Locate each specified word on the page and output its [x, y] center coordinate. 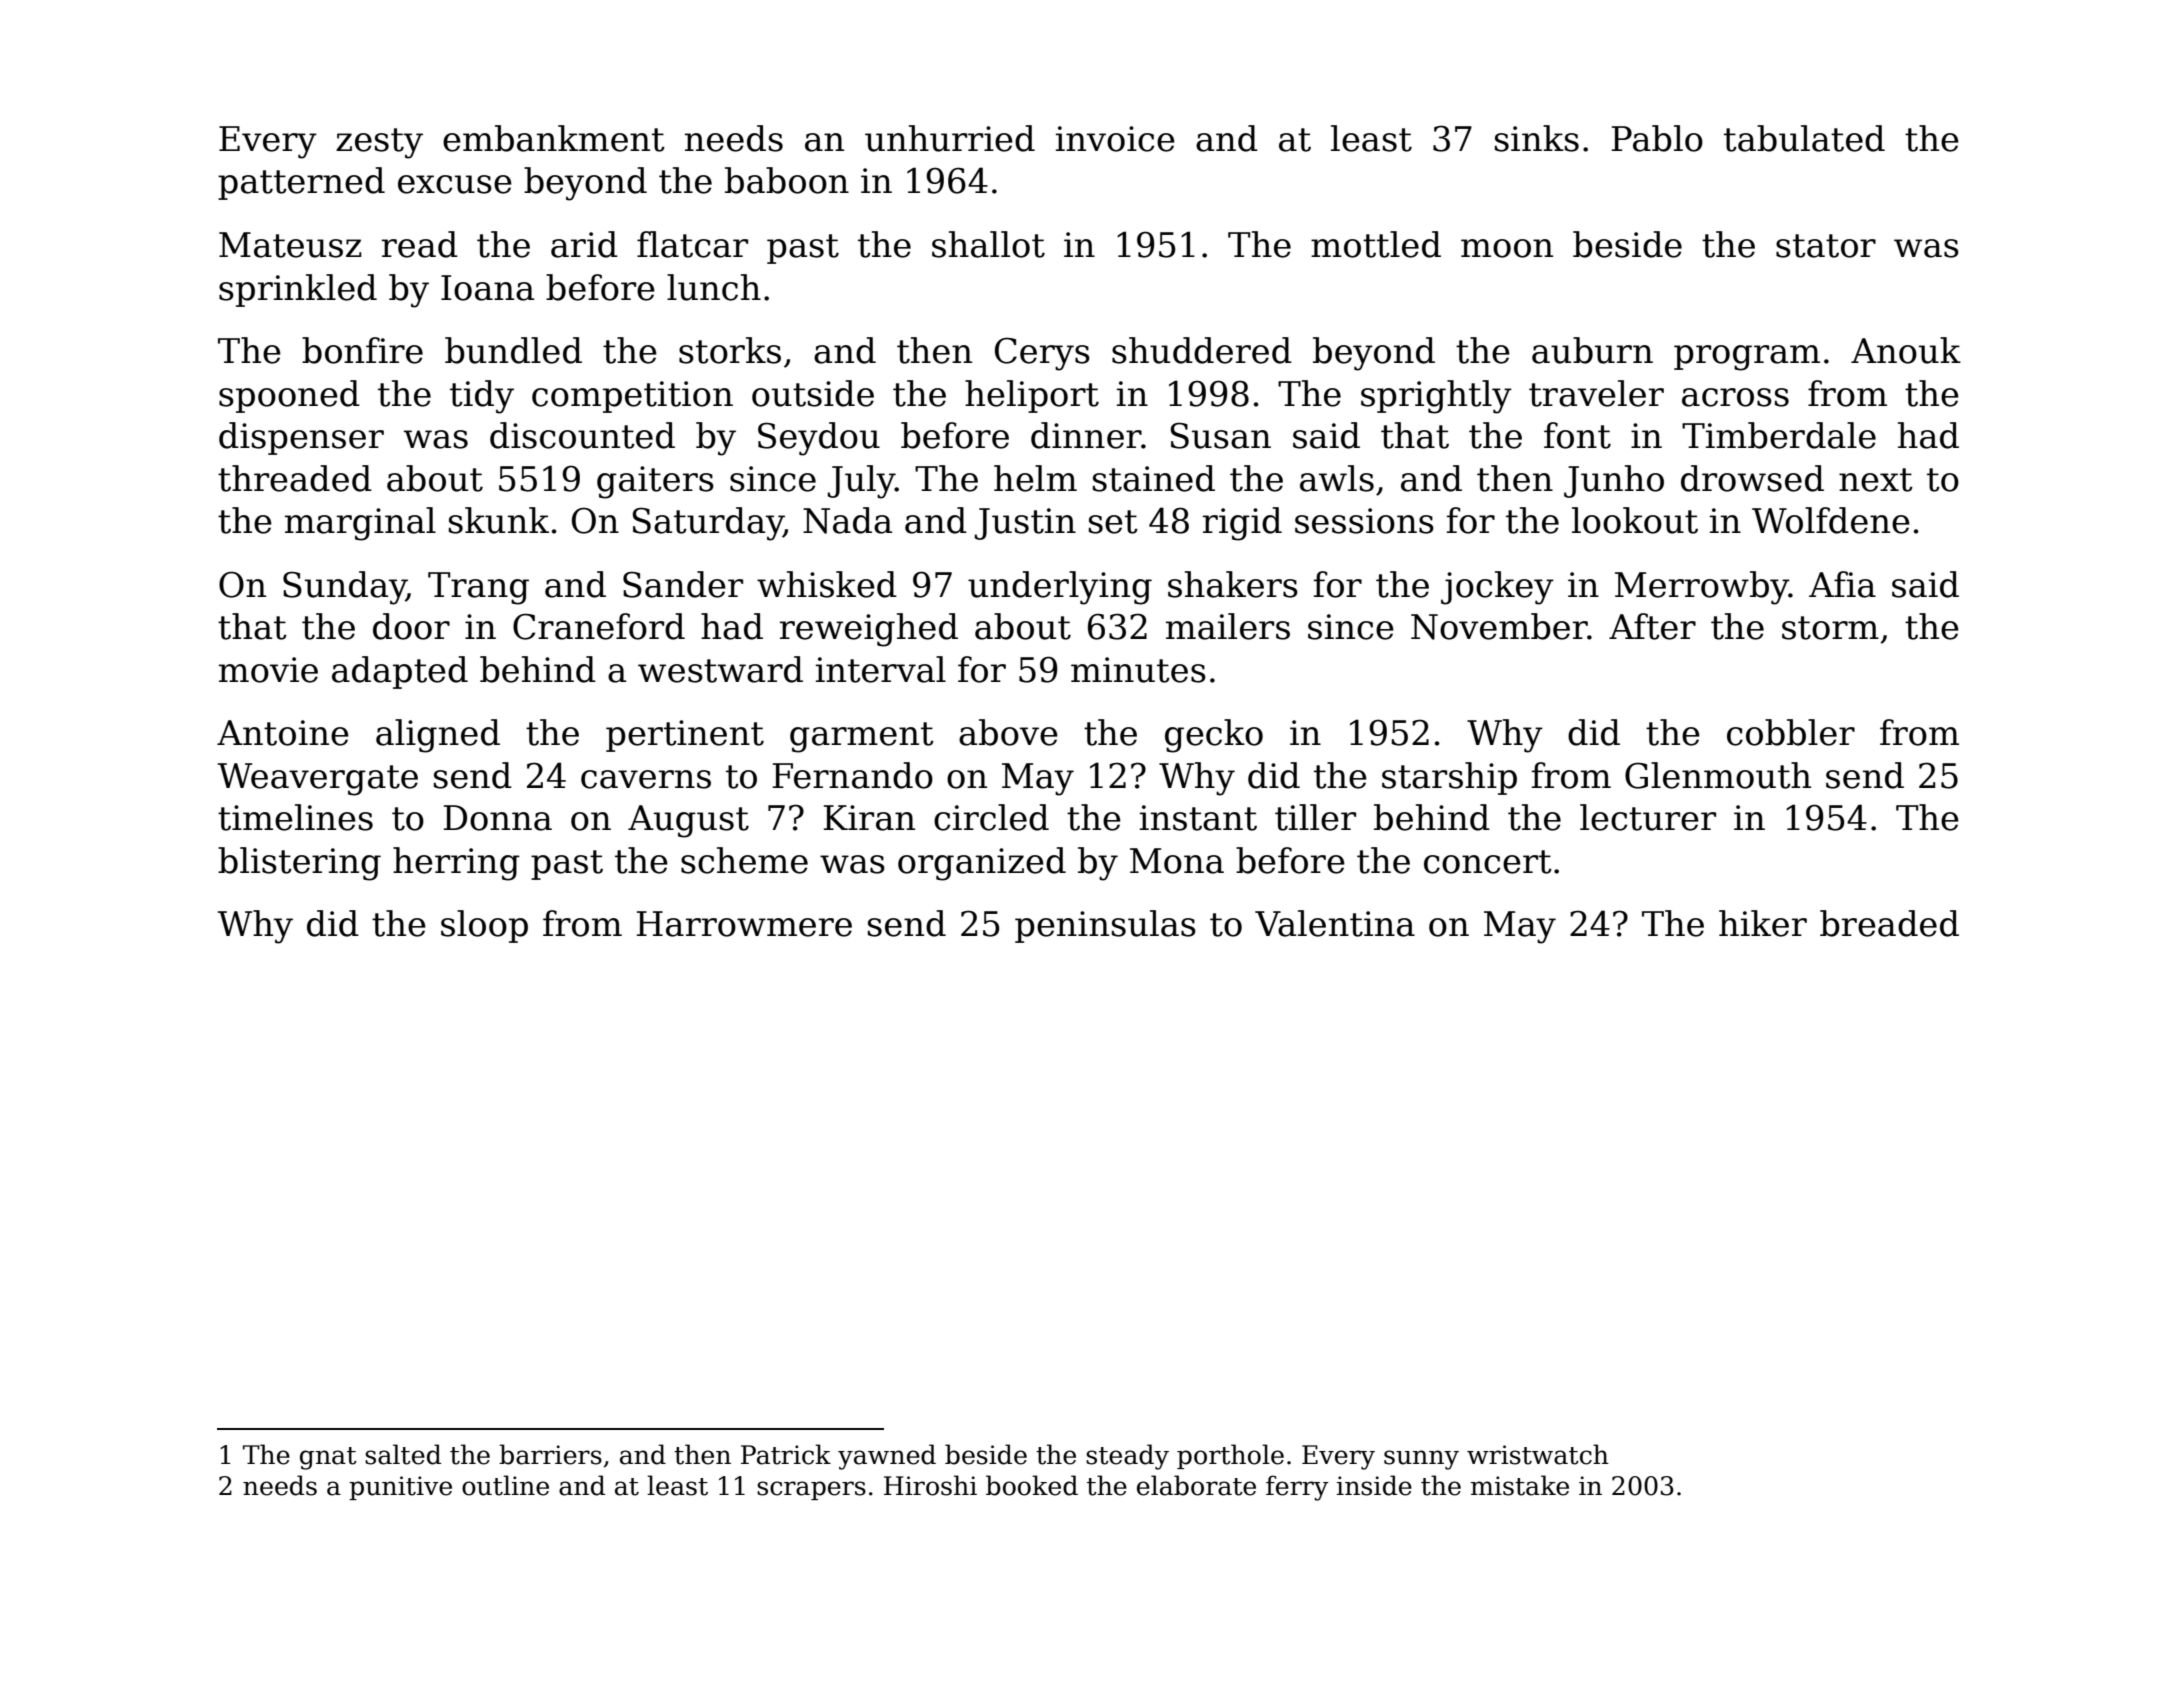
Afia [1842, 584]
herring [456, 864]
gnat [328, 1458]
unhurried [950, 138]
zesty [379, 143]
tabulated [1804, 138]
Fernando [853, 775]
